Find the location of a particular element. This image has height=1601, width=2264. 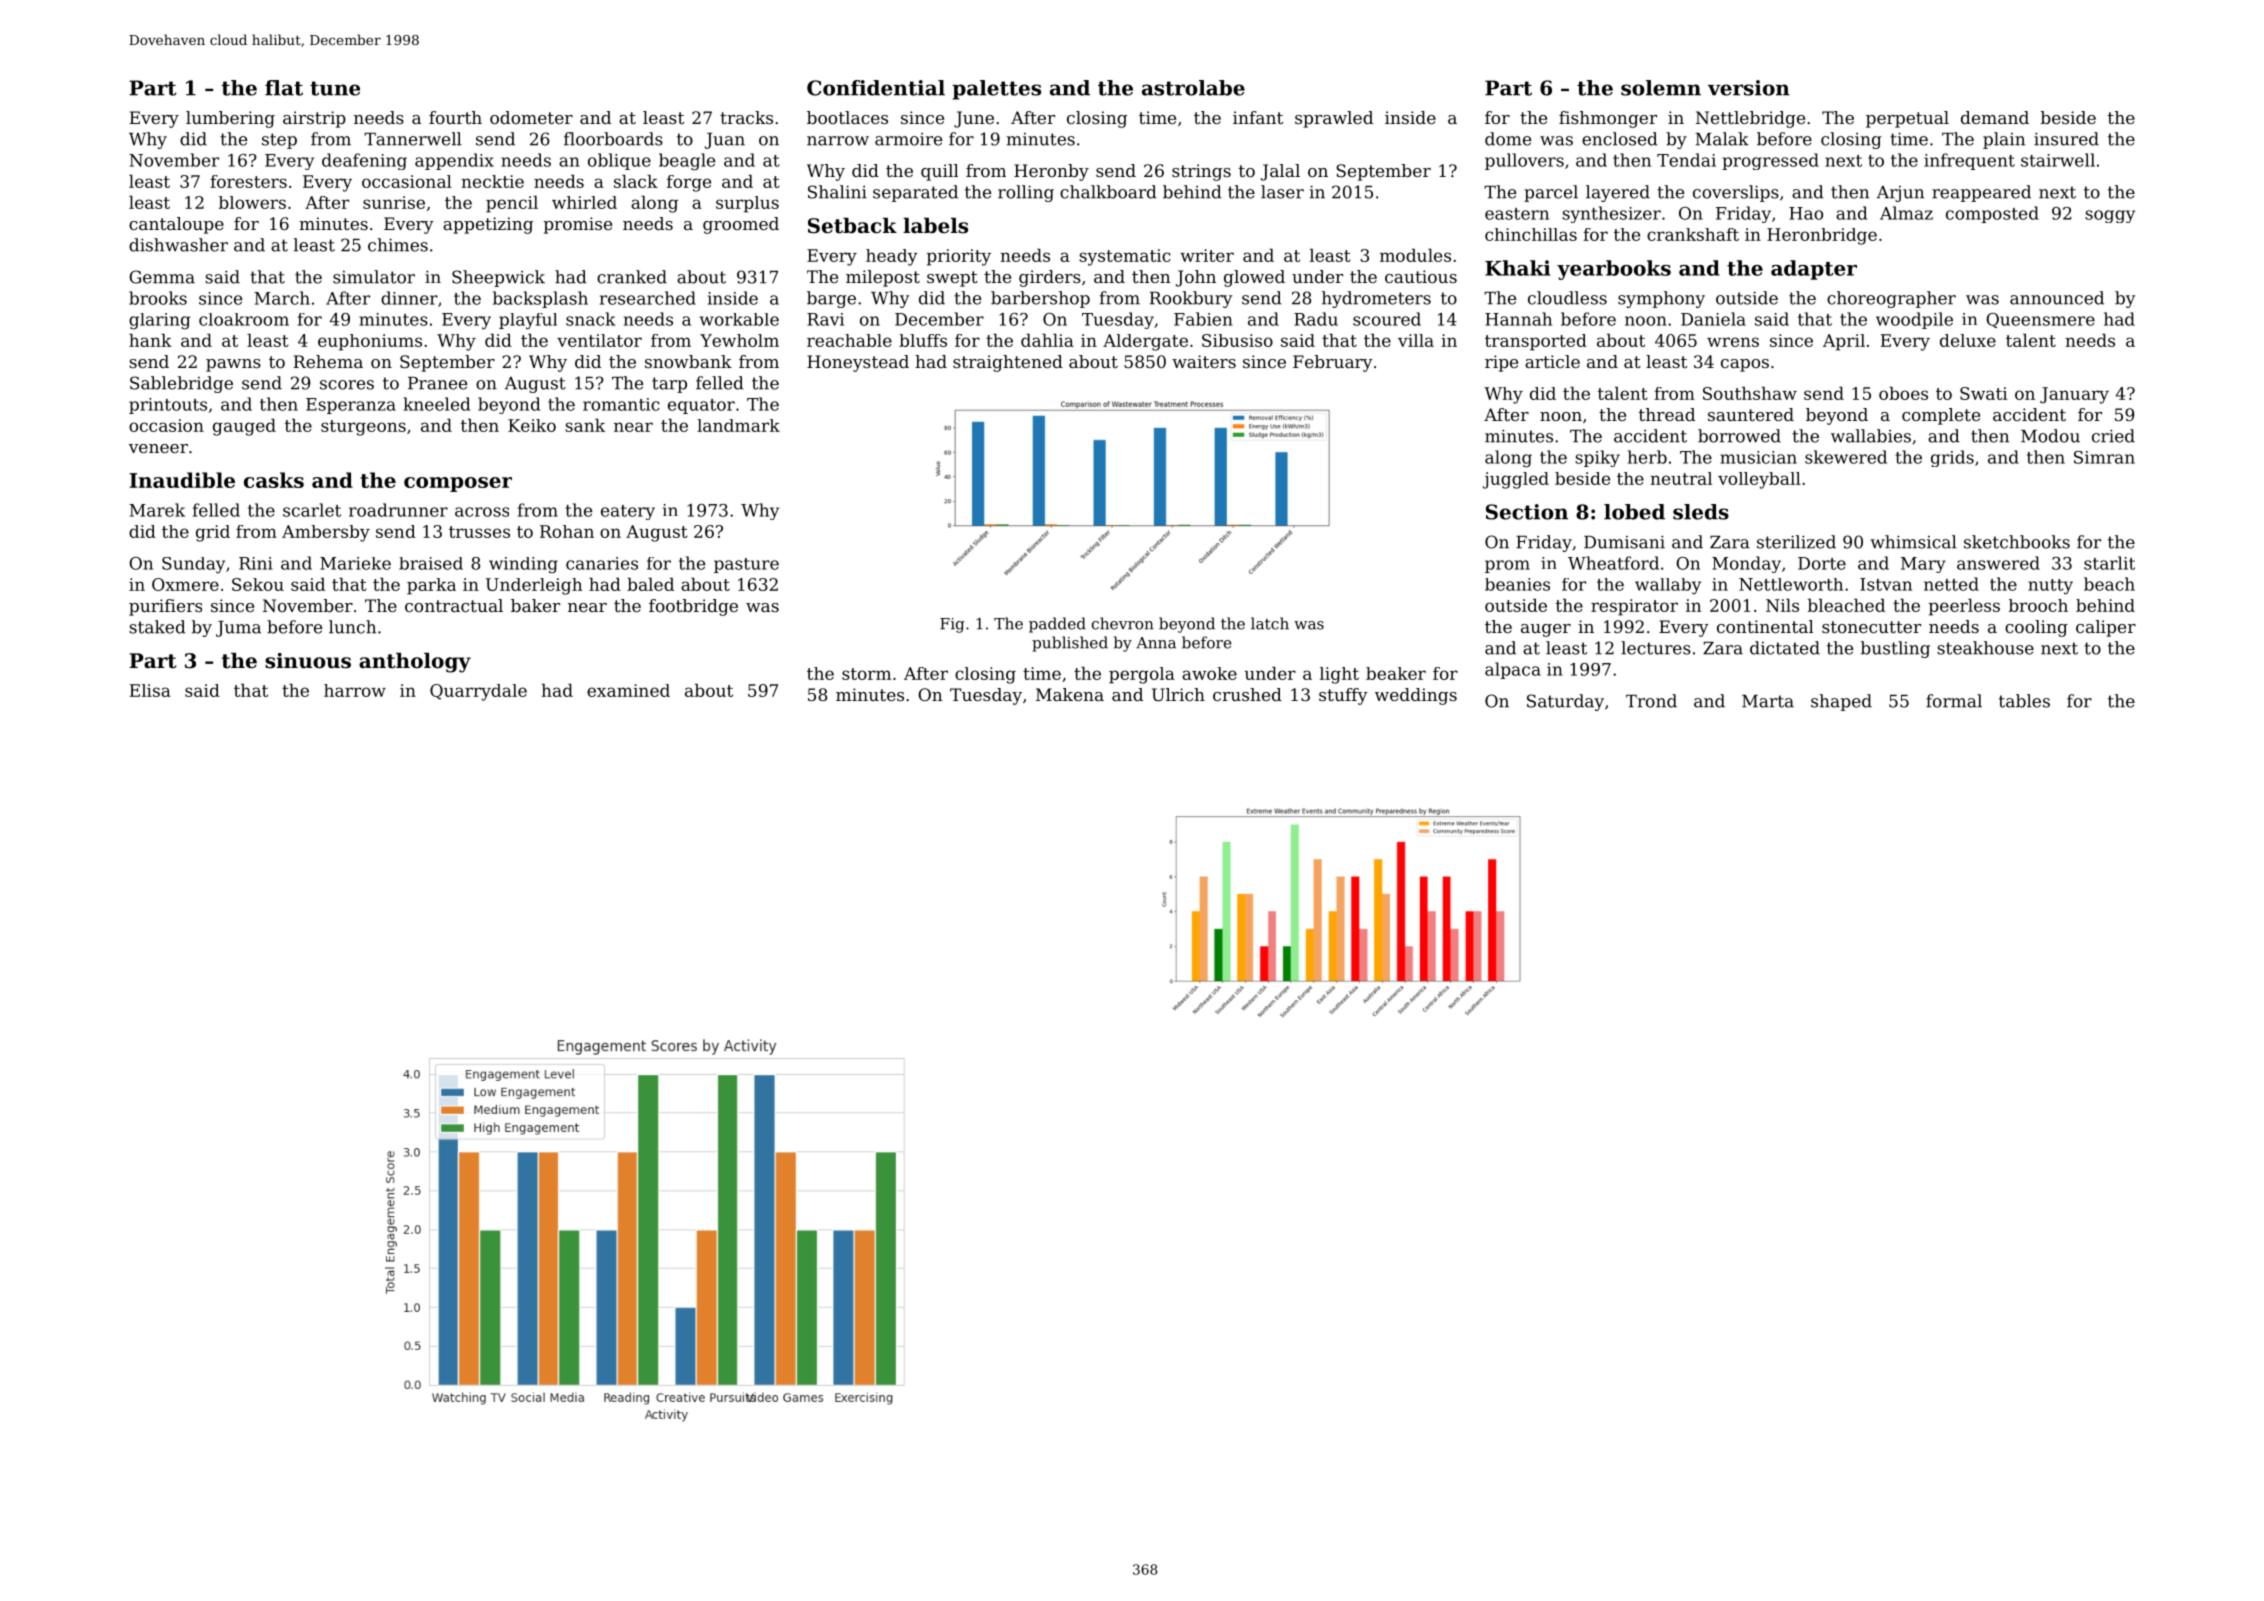

neutral is located at coordinates (1681, 478).
